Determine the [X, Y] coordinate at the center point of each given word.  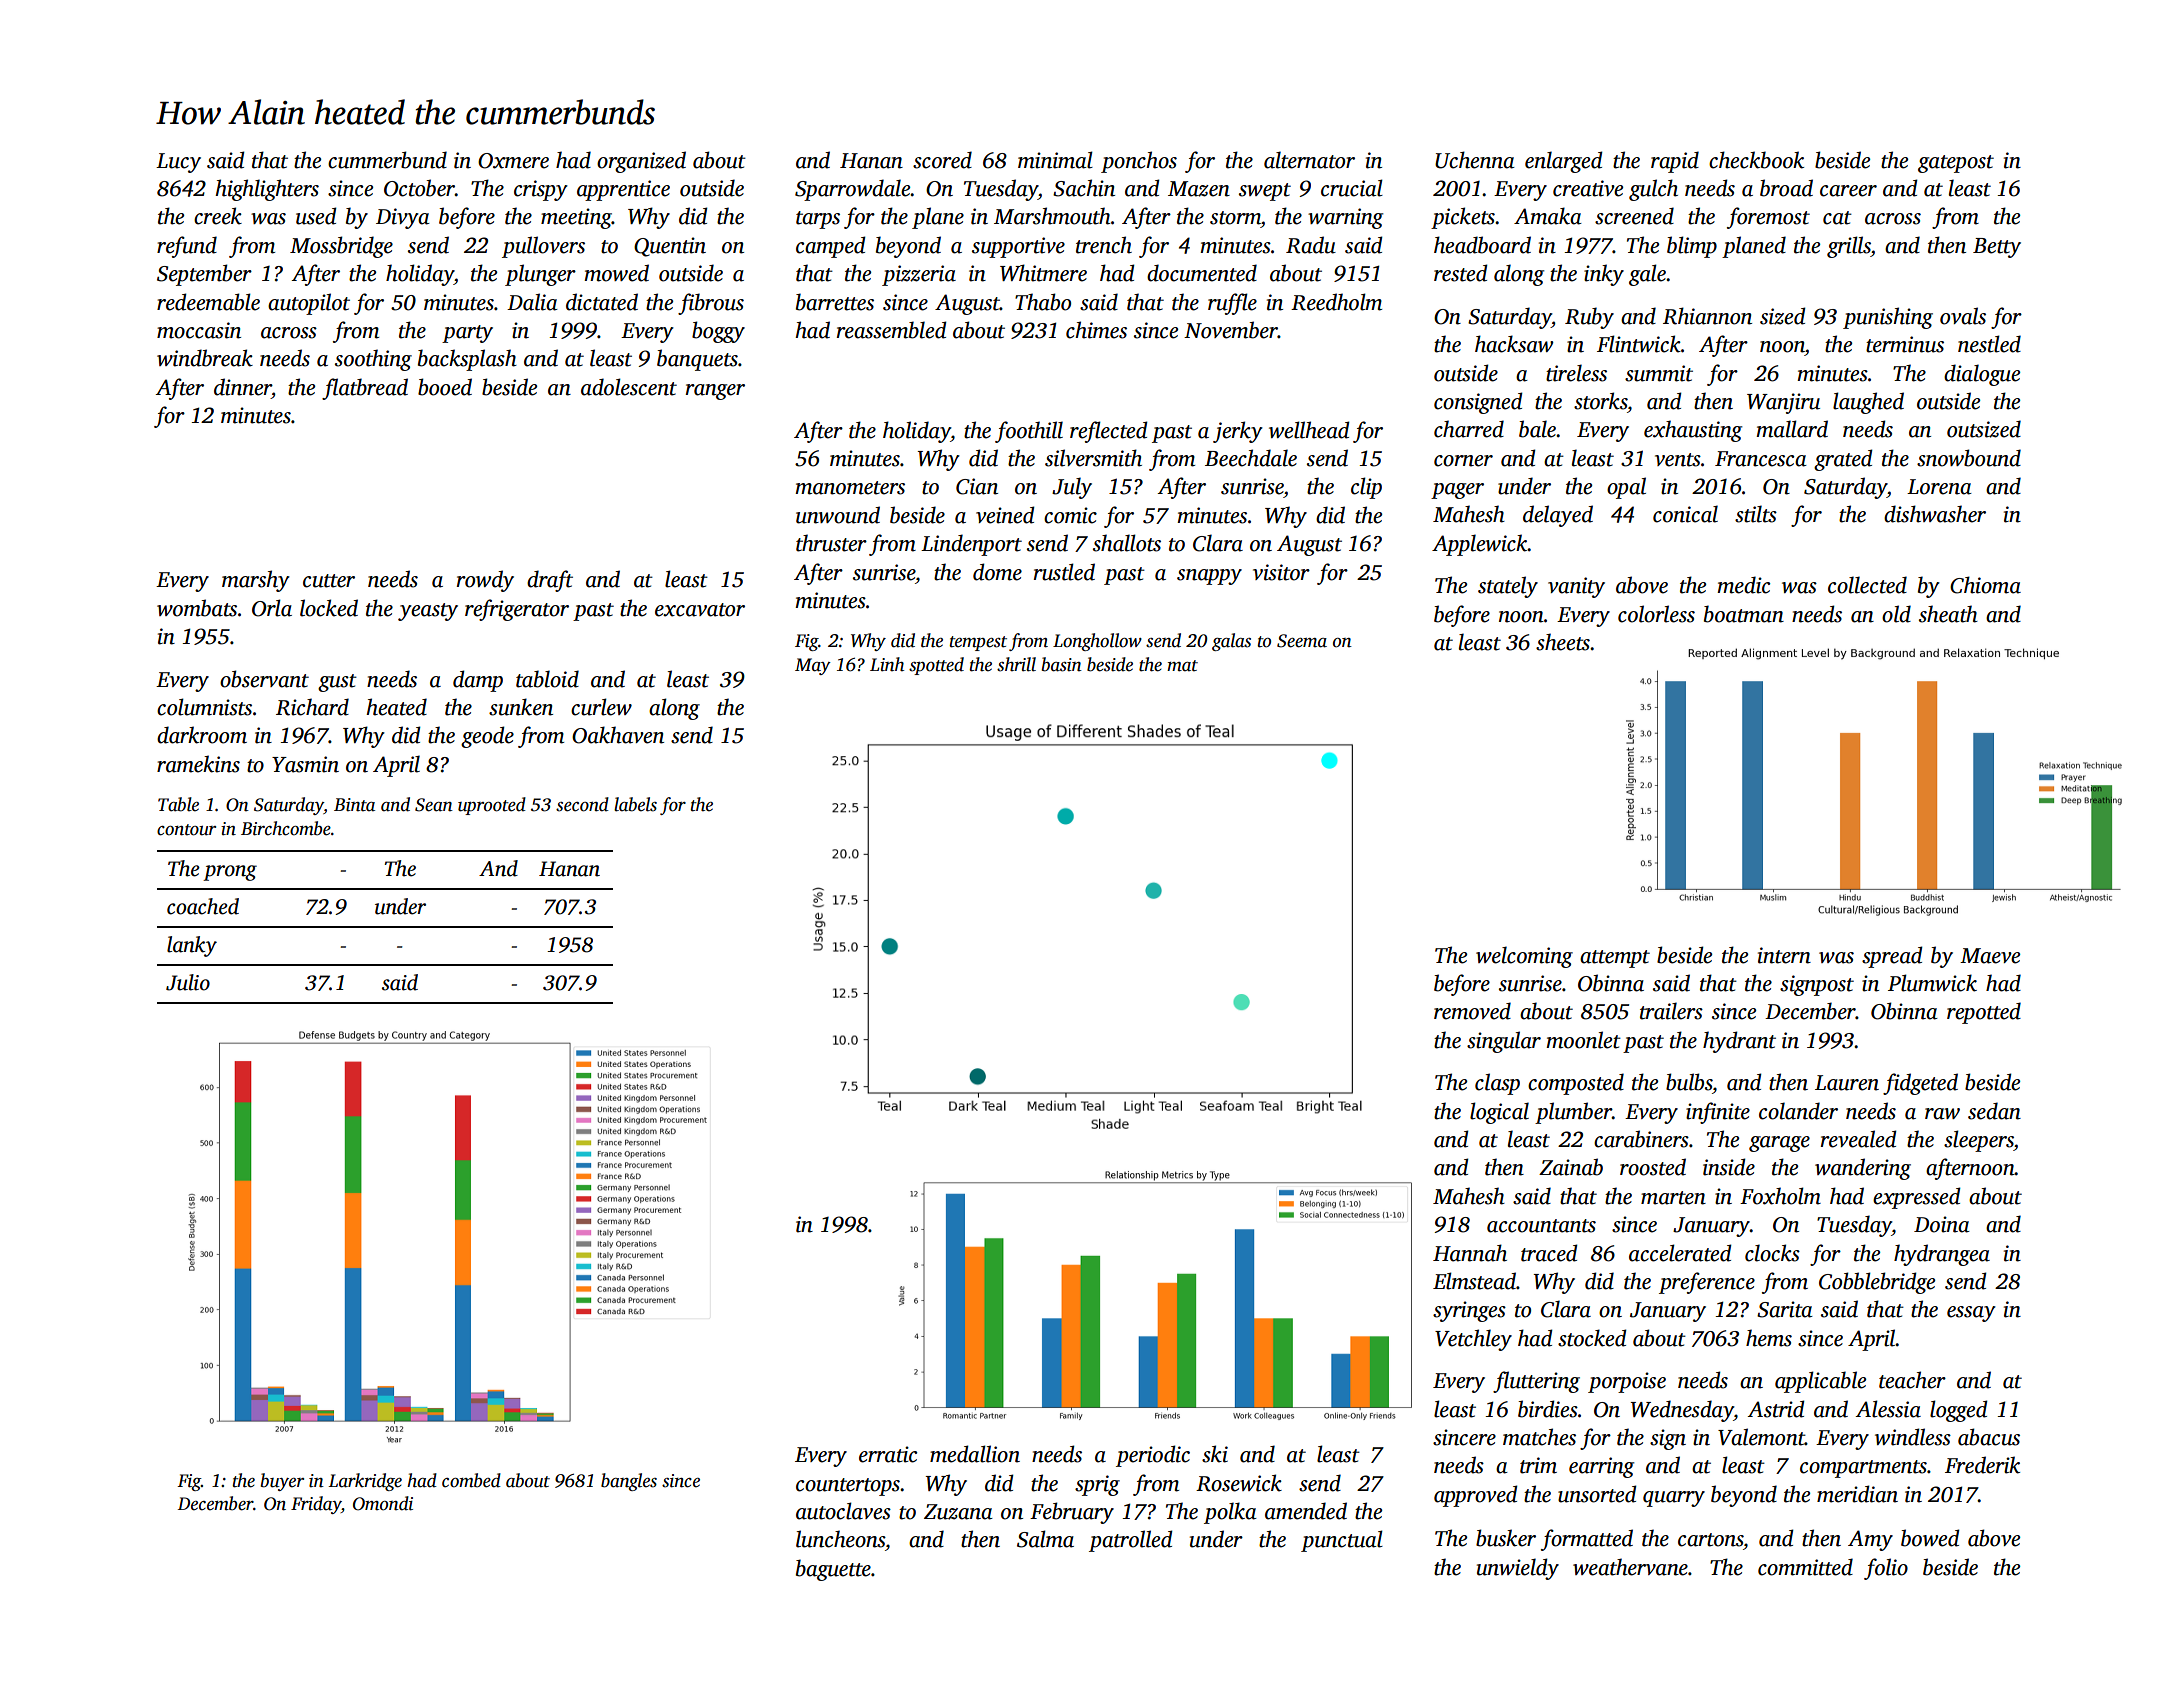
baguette [833, 1570]
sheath [1948, 614]
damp [478, 681]
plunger [540, 275]
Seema [1302, 641]
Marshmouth [1052, 216]
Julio [188, 982]
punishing [1888, 318]
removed [1472, 1011]
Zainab [1571, 1167]
